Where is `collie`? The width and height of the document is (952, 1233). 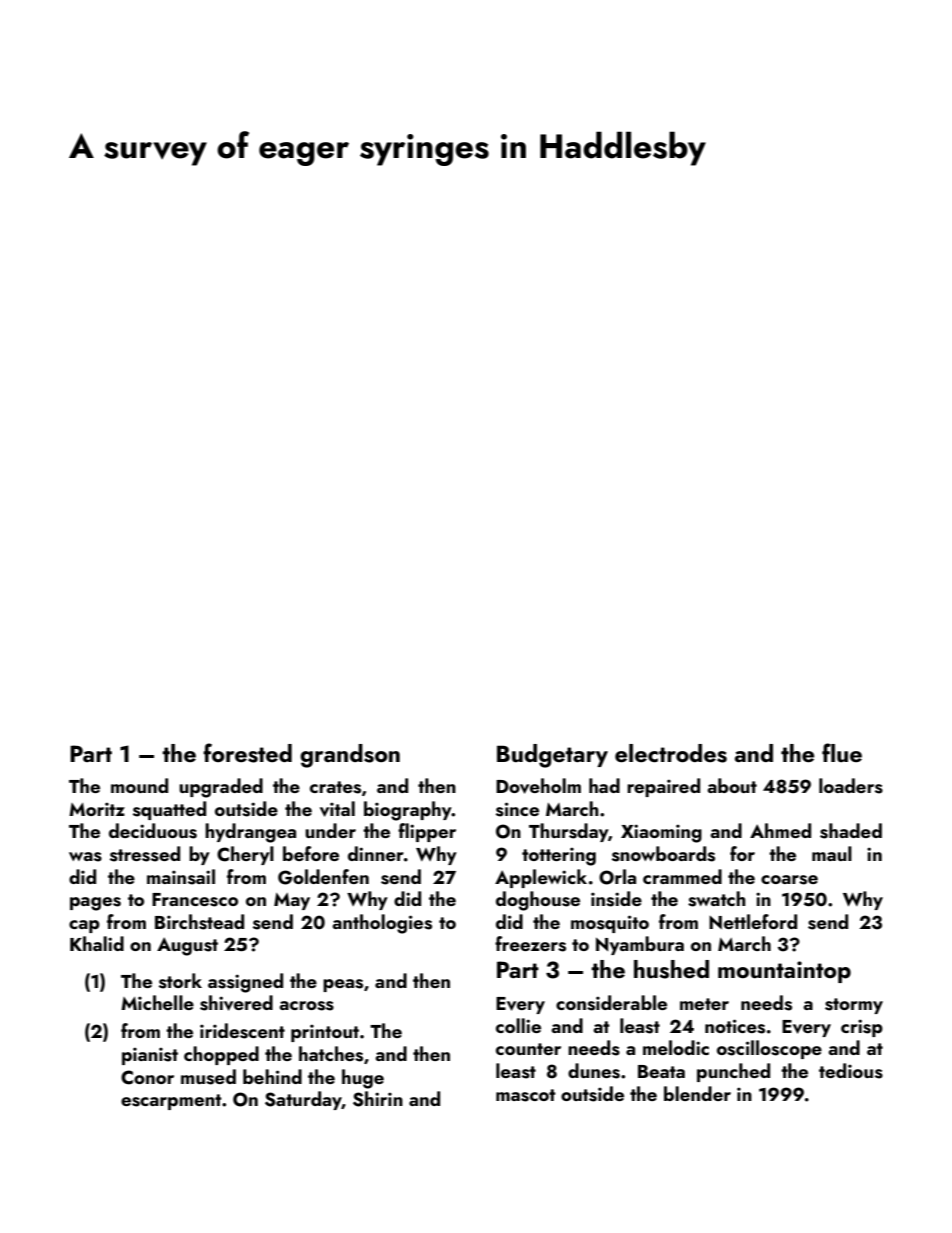
collie is located at coordinates (518, 1025).
